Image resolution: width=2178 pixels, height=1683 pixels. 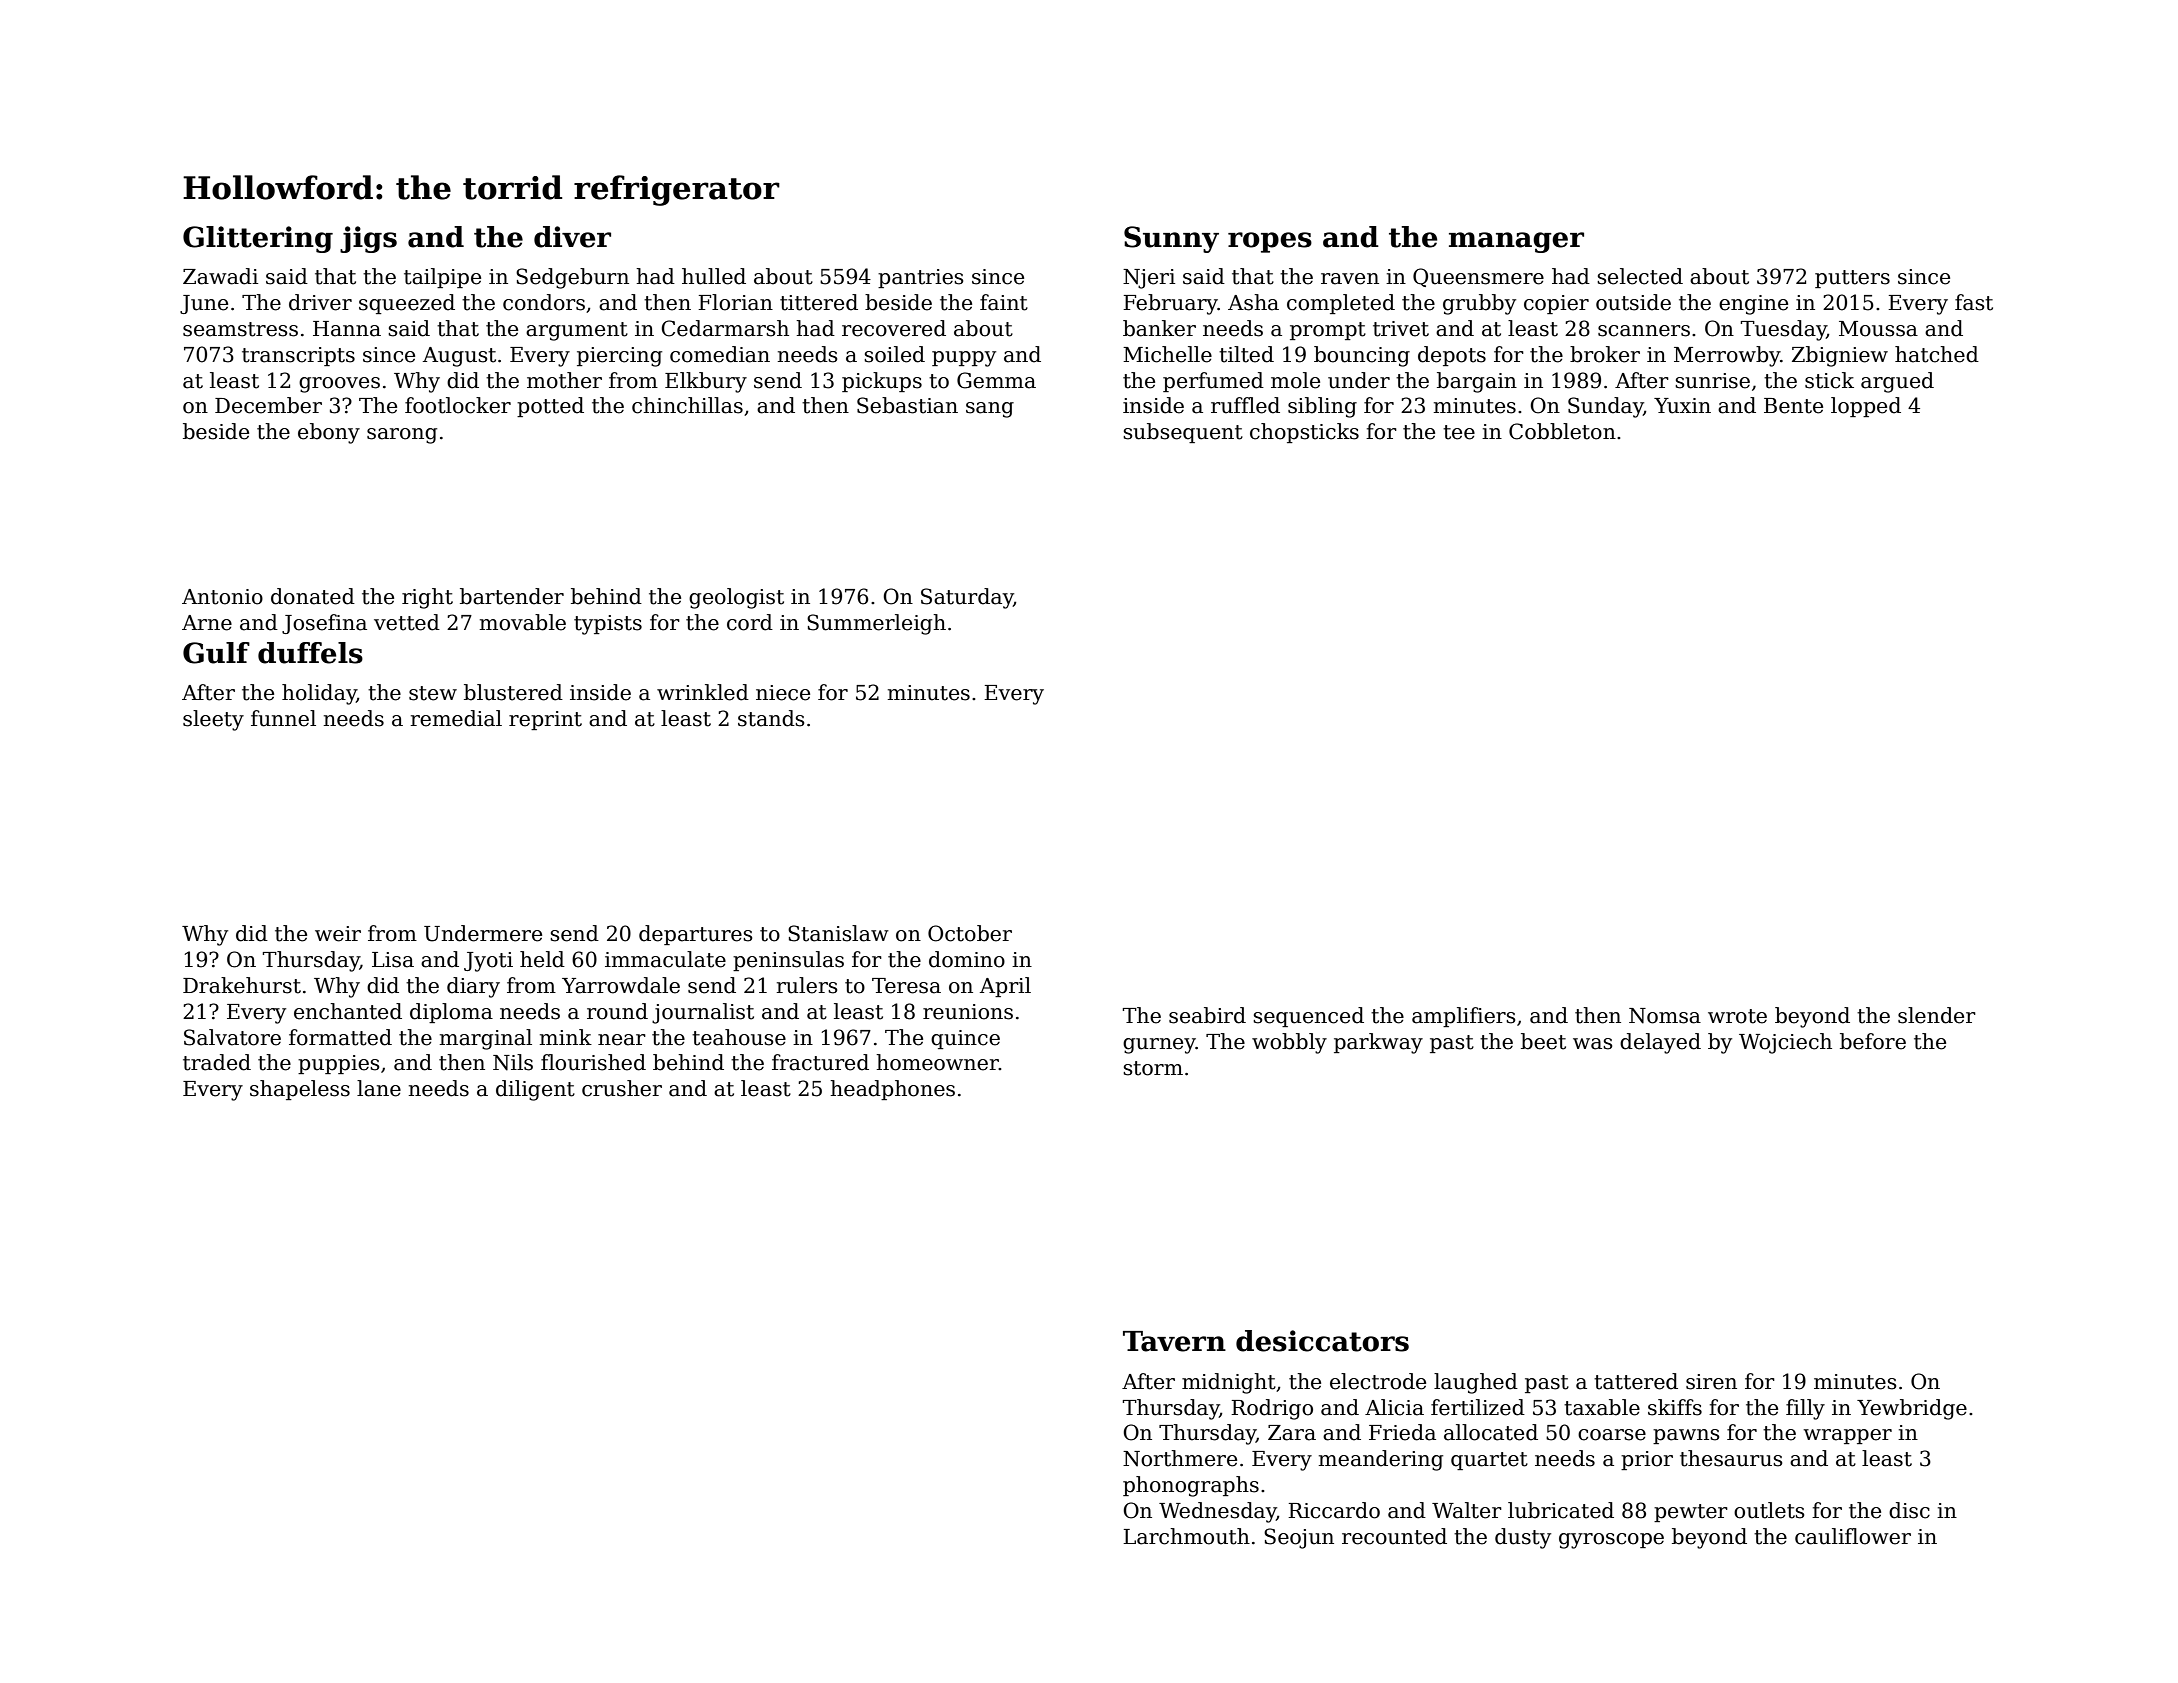 What do you see at coordinates (1186, 1536) in the screenshot?
I see `Larchmouth` at bounding box center [1186, 1536].
